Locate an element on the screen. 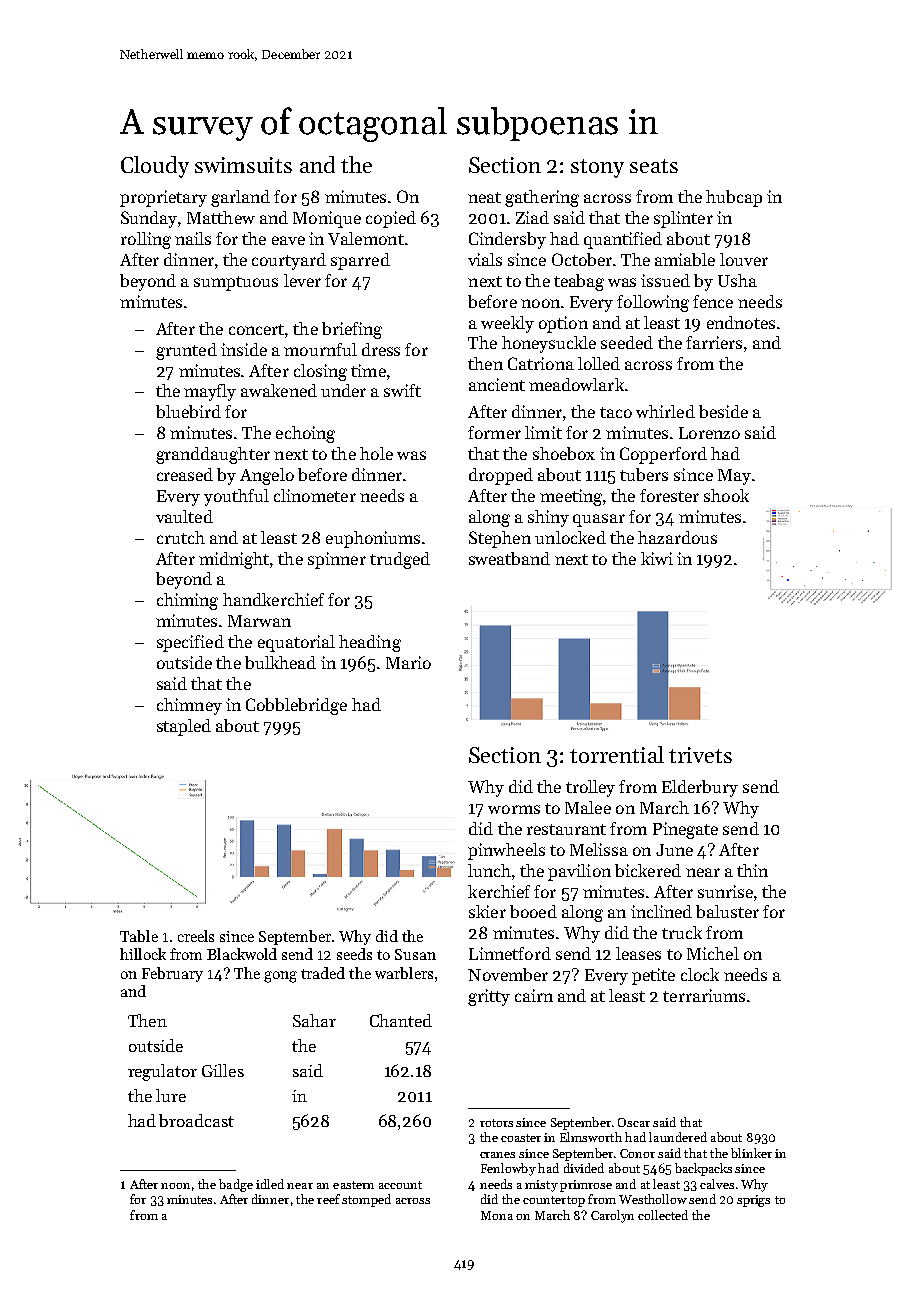 Image resolution: width=908 pixels, height=1316 pixels. crutch is located at coordinates (181, 537).
